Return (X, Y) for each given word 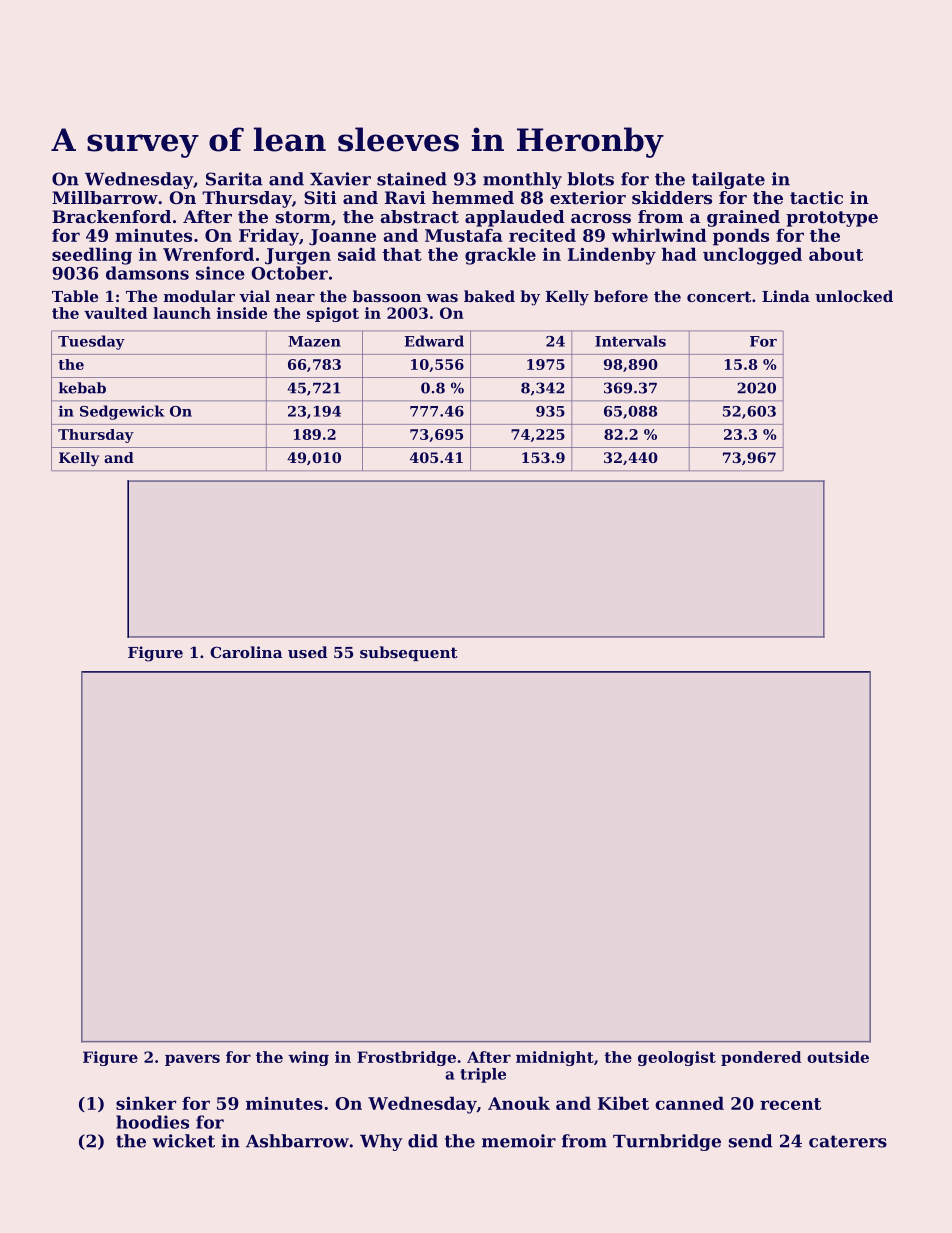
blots (590, 179)
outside (838, 1057)
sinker (146, 1103)
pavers (192, 1060)
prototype (832, 219)
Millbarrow (105, 197)
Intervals (630, 341)
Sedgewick (122, 412)
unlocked (854, 296)
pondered (761, 1058)
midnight (555, 1058)
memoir (519, 1141)
